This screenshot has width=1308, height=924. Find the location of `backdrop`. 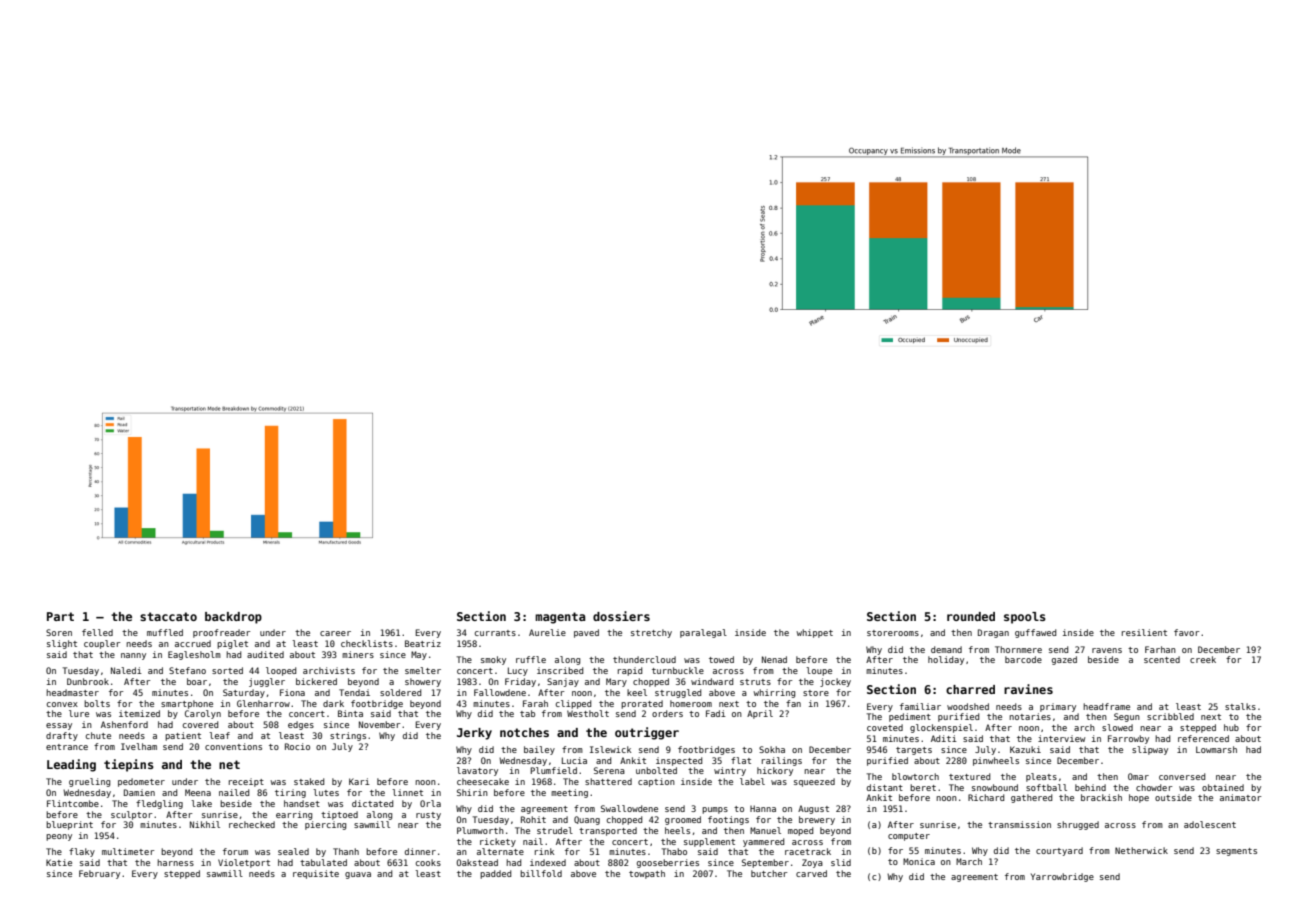

backdrop is located at coordinates (233, 618).
